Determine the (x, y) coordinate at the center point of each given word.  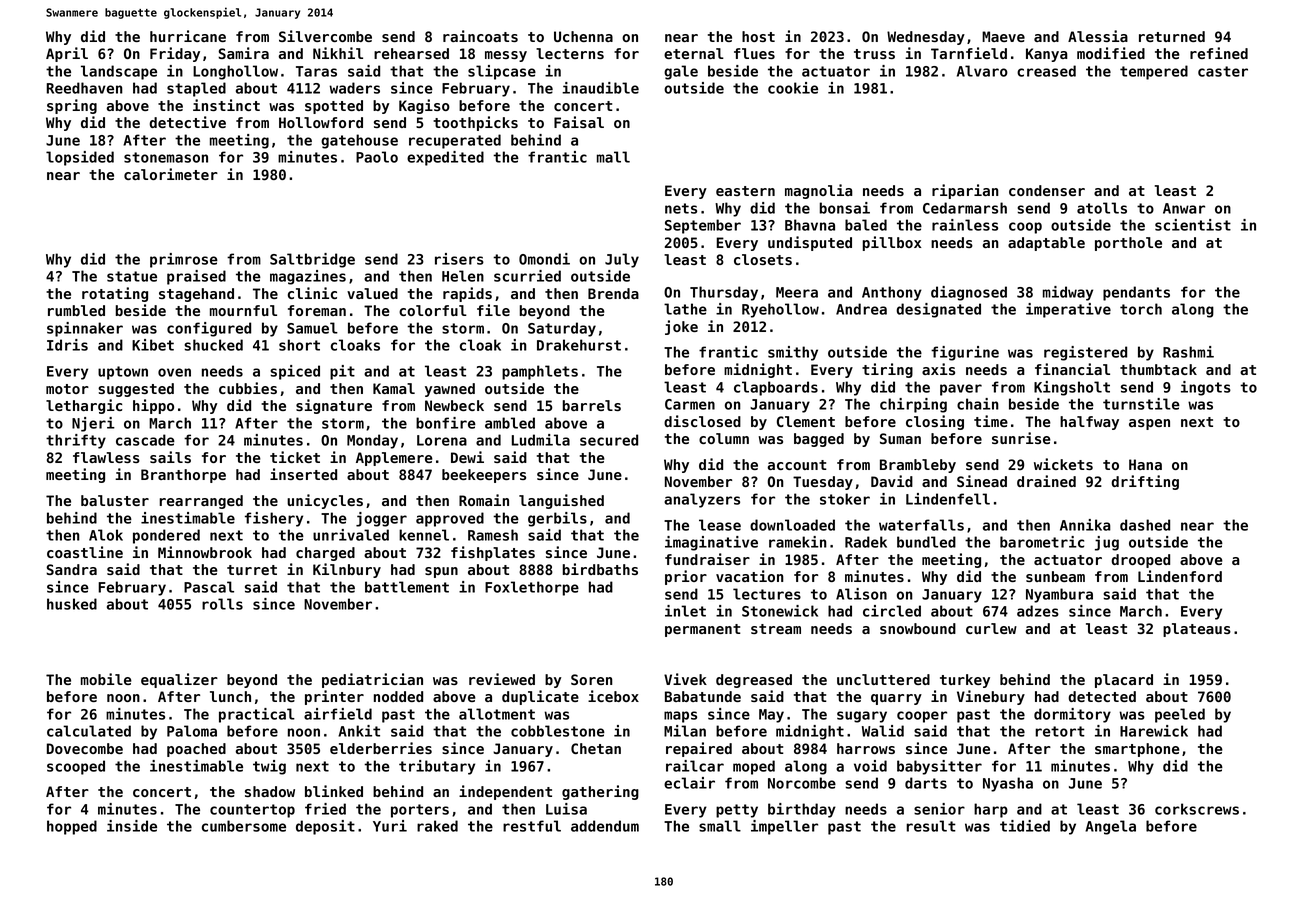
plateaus (1197, 630)
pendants (1136, 293)
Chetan (596, 748)
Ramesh (493, 535)
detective (187, 122)
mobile (106, 679)
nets (681, 208)
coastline (85, 552)
